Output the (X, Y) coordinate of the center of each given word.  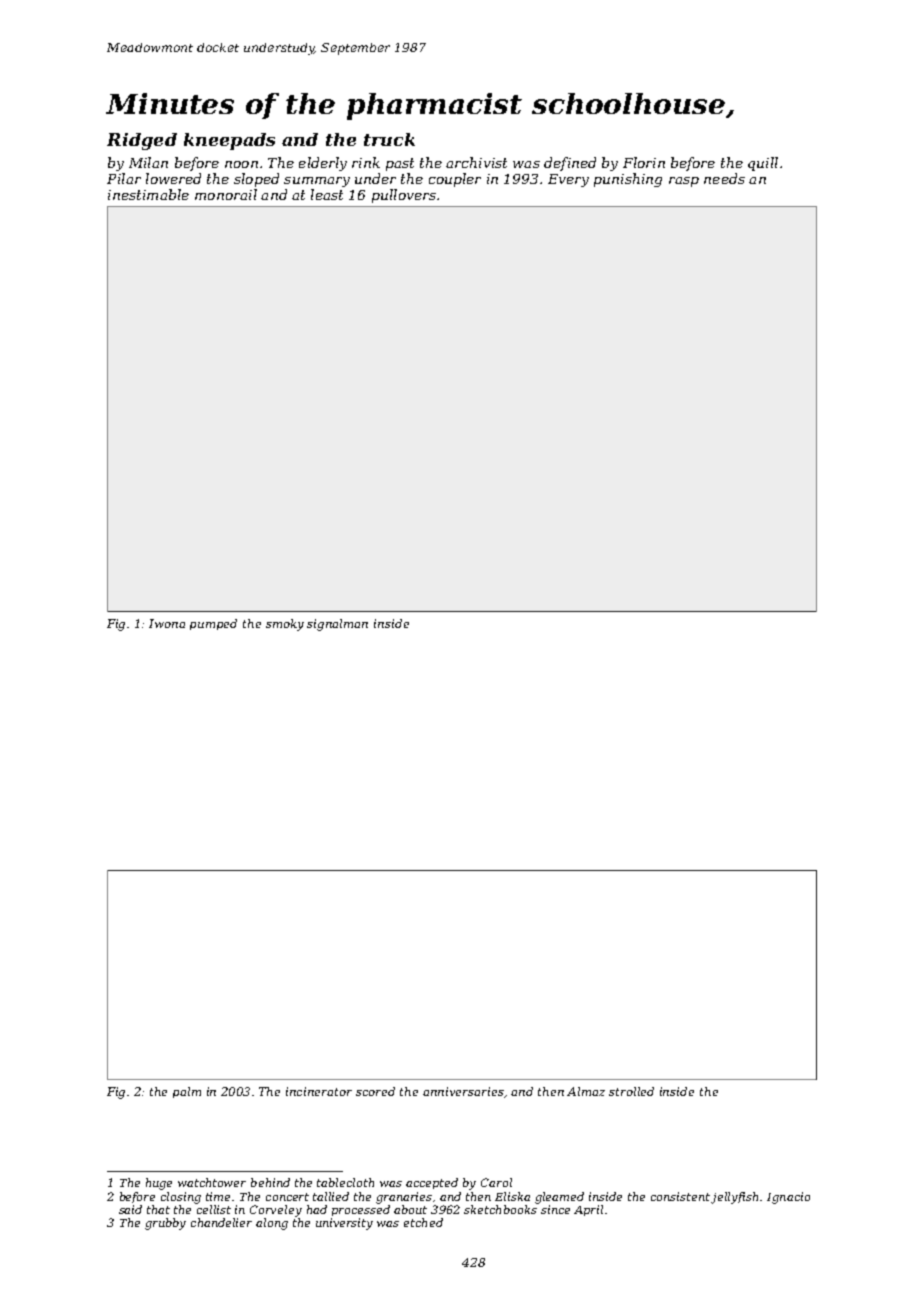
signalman (337, 625)
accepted (432, 1183)
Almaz (586, 1091)
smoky (285, 625)
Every (568, 180)
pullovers (404, 196)
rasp (684, 182)
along (272, 1224)
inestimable (148, 194)
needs (724, 178)
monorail (226, 194)
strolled (631, 1091)
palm (187, 1092)
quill (763, 164)
